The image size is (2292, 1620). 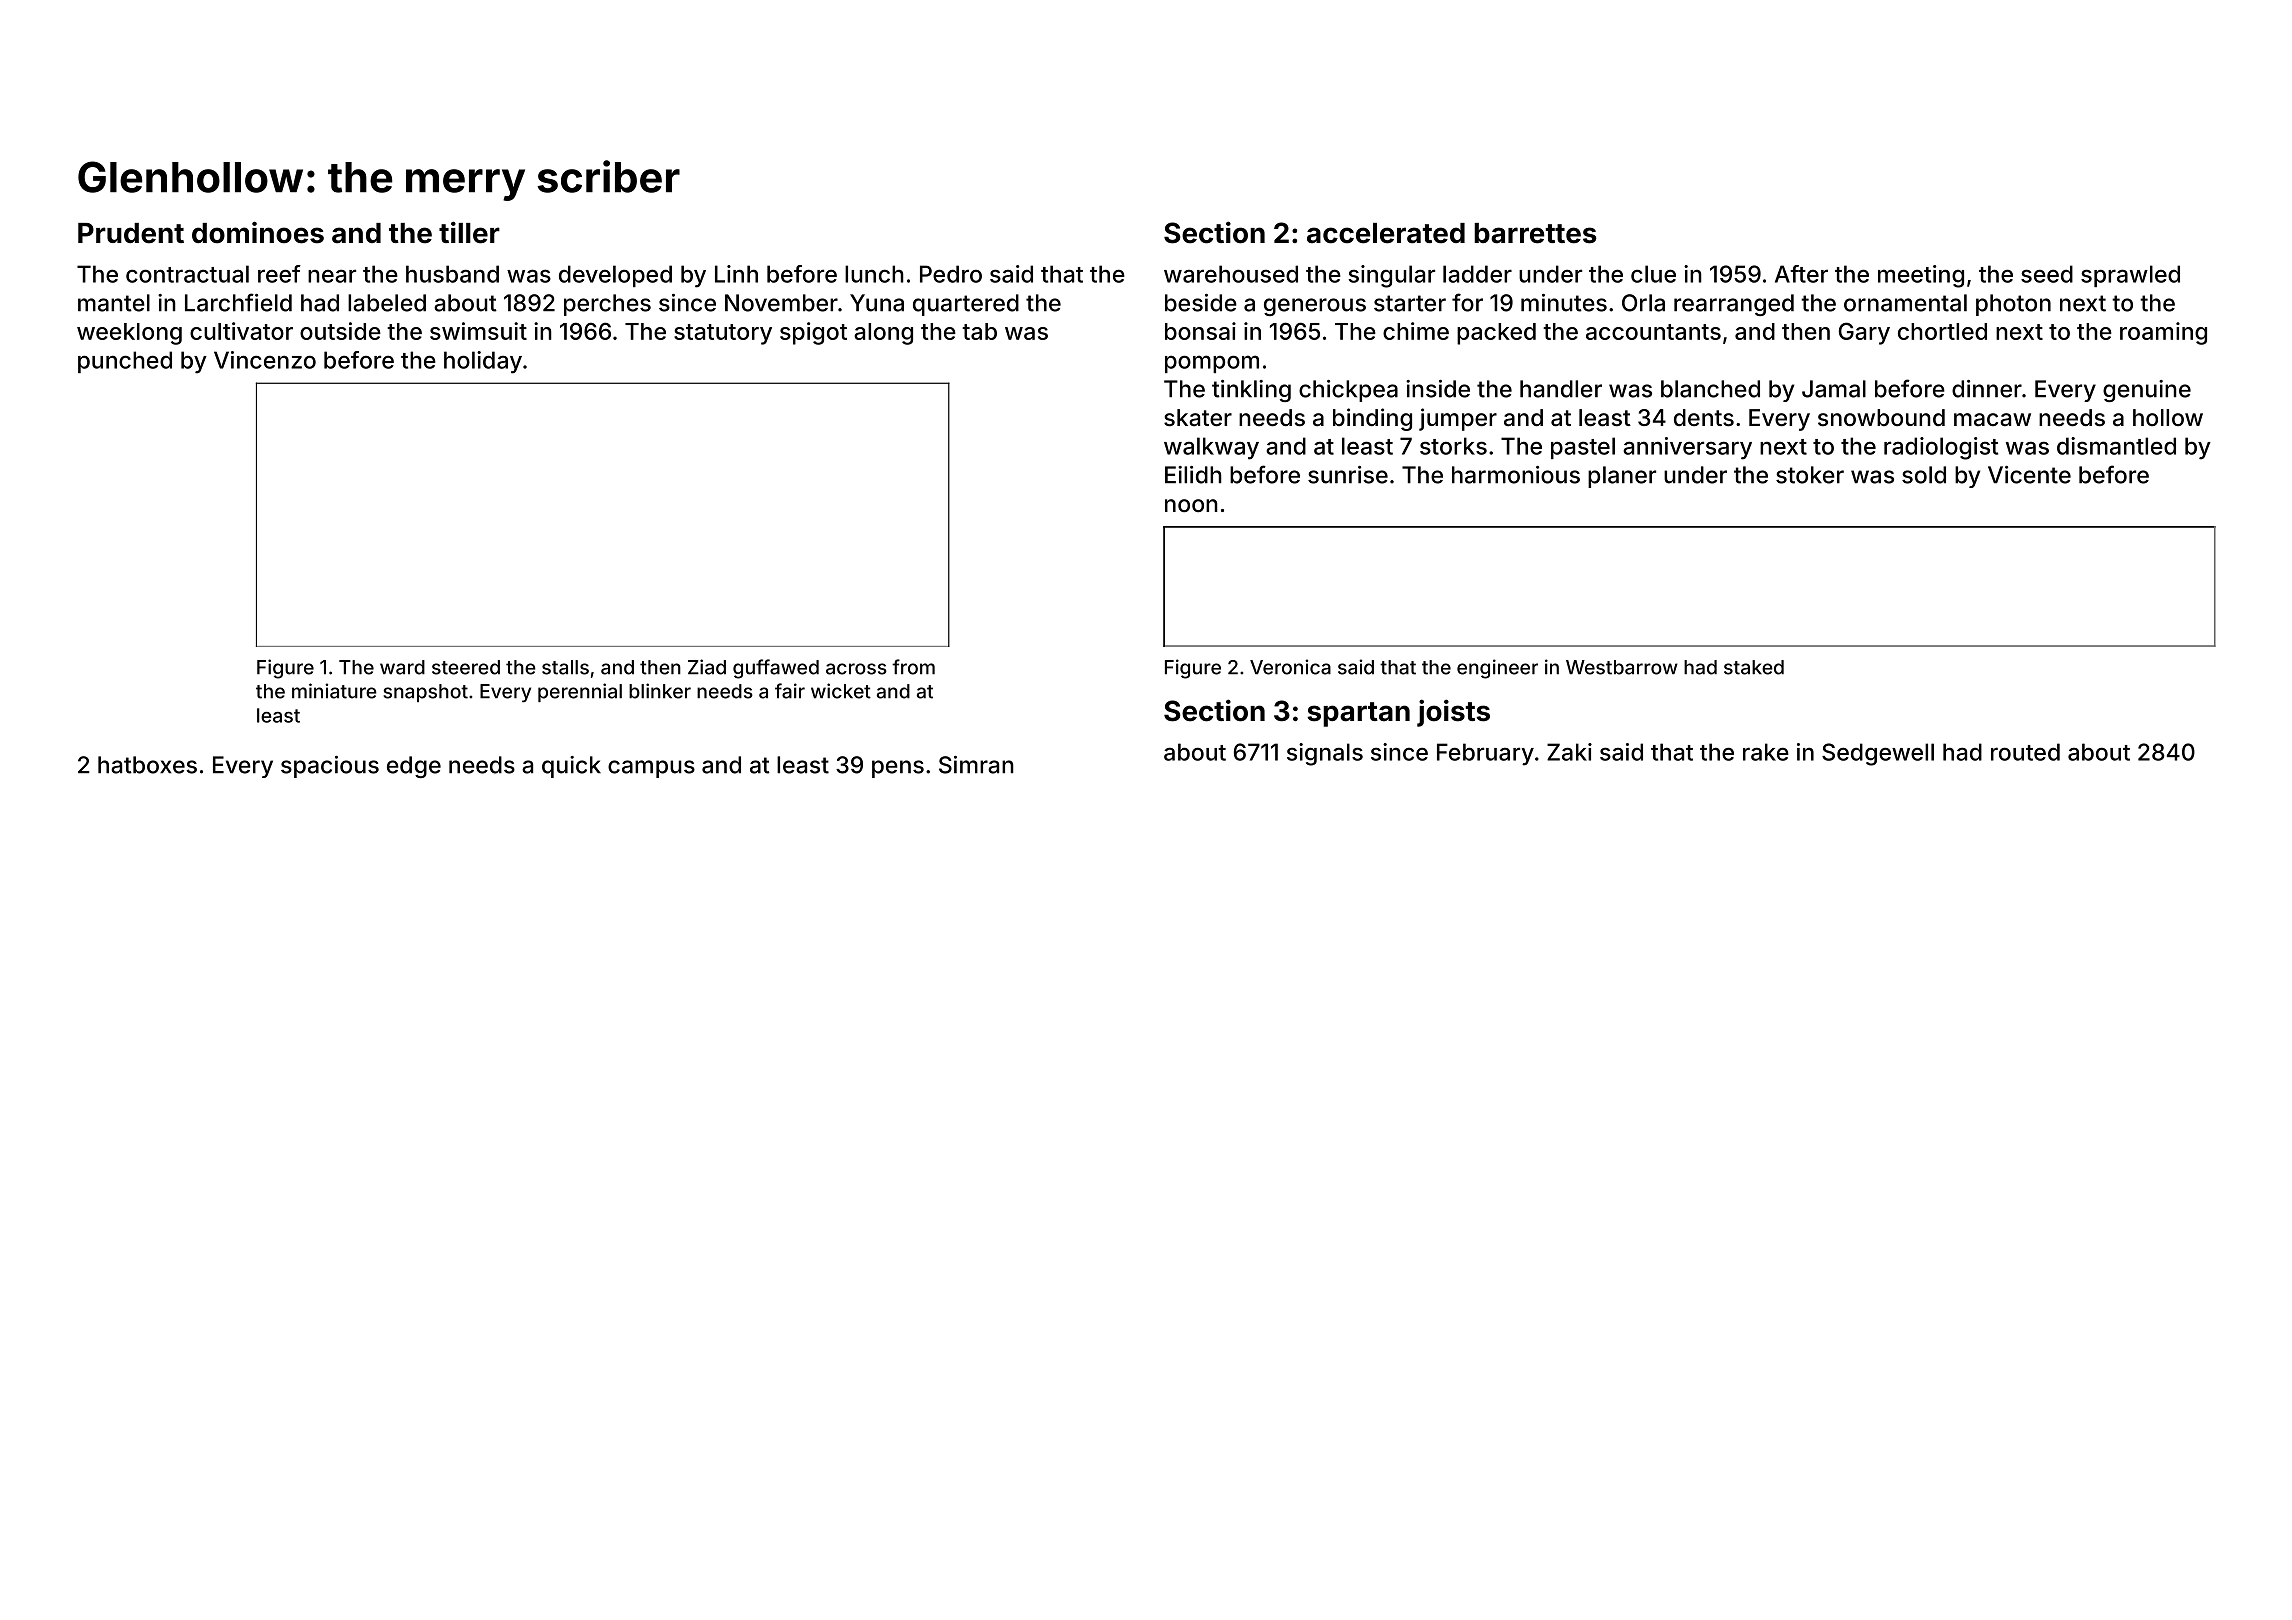 I want to click on signals, so click(x=1325, y=754).
